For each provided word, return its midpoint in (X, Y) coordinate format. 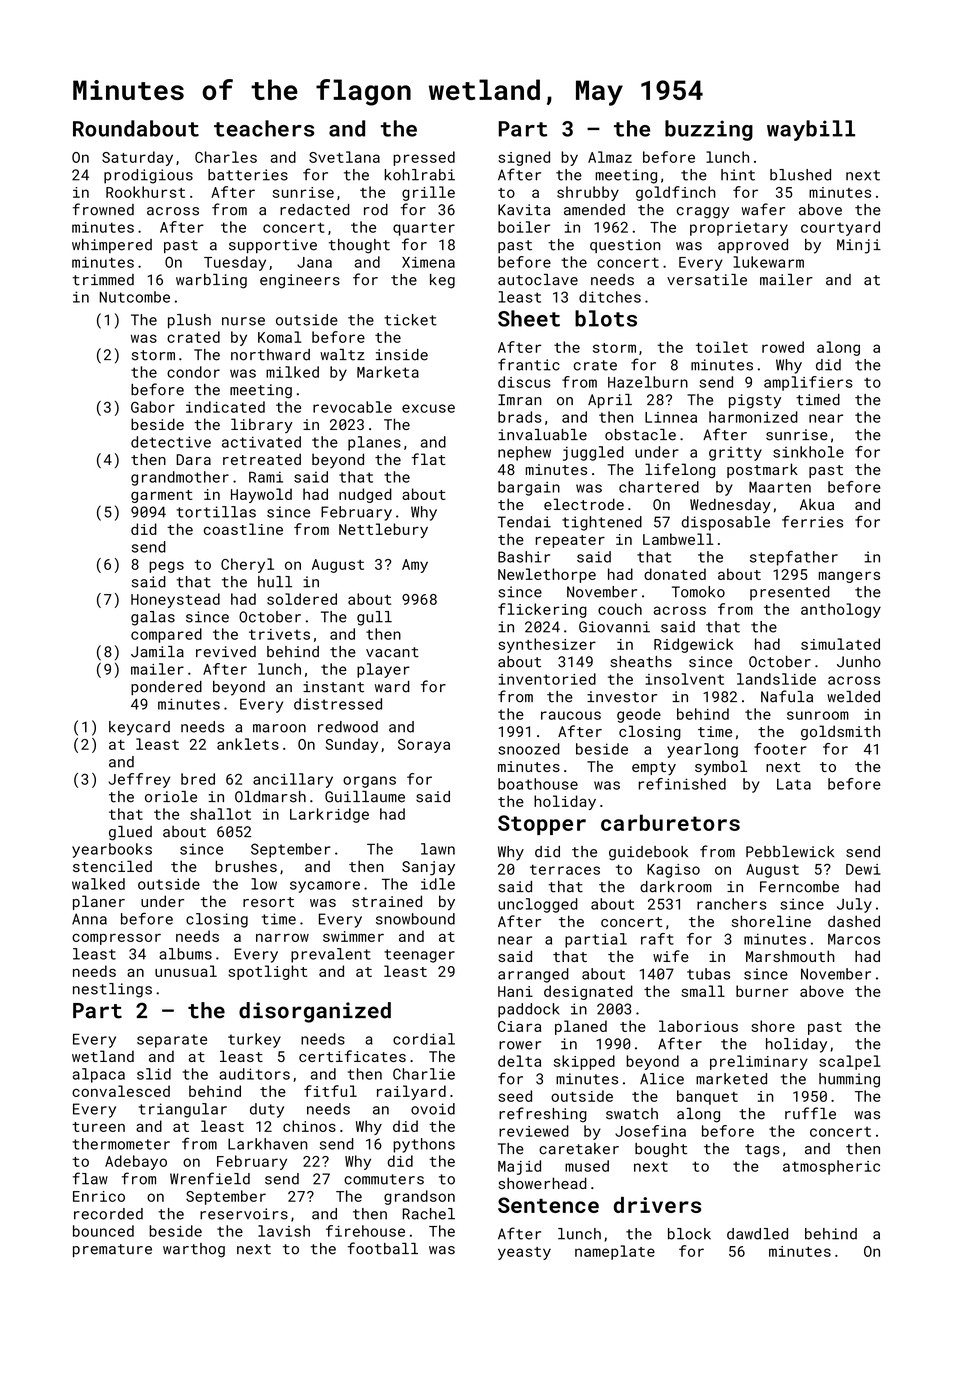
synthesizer (547, 645)
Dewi (863, 869)
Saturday (137, 158)
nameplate (615, 1252)
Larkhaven (268, 1144)
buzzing (709, 130)
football (383, 1248)
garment (162, 496)
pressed (424, 158)
